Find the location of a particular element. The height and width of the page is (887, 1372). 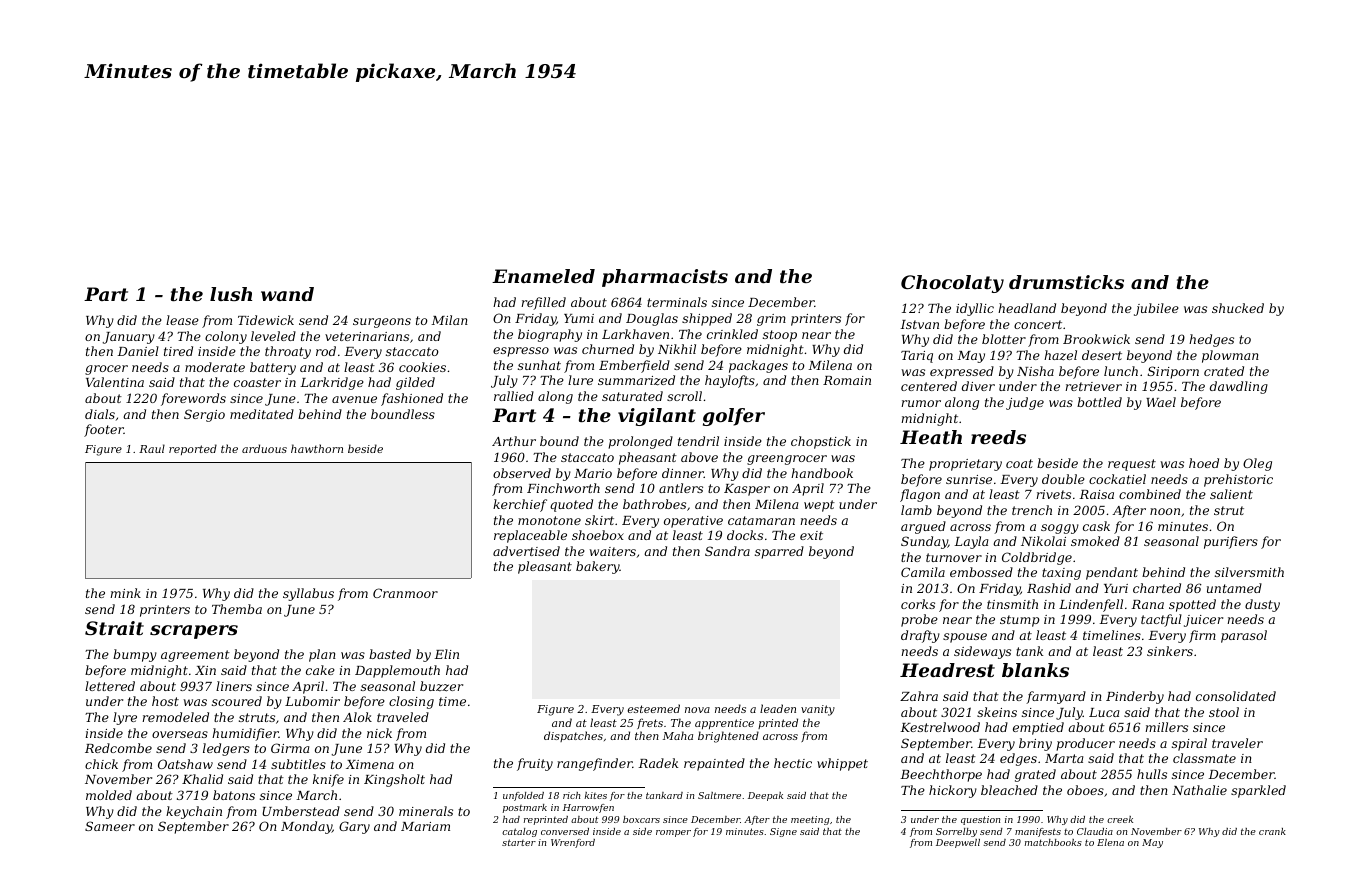

Sameer is located at coordinates (110, 826).
